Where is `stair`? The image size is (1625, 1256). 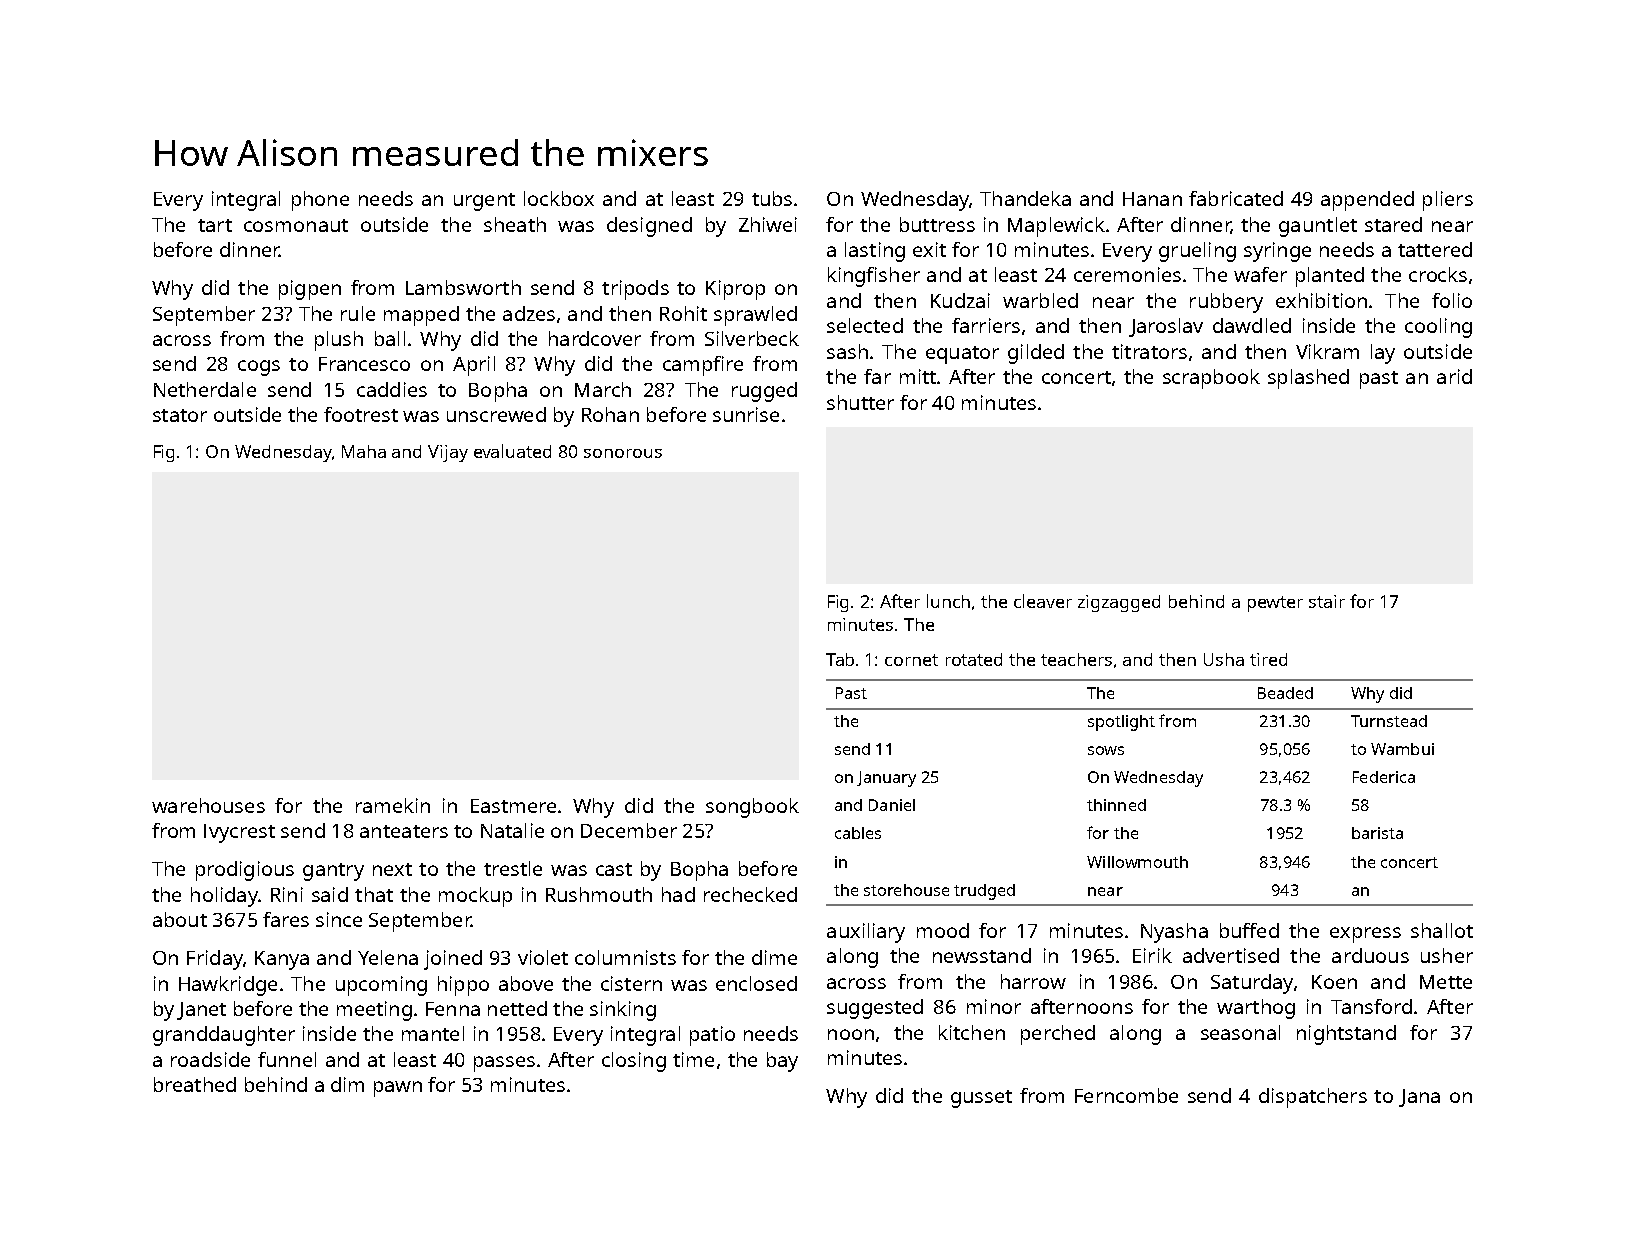
stair is located at coordinates (1327, 601).
